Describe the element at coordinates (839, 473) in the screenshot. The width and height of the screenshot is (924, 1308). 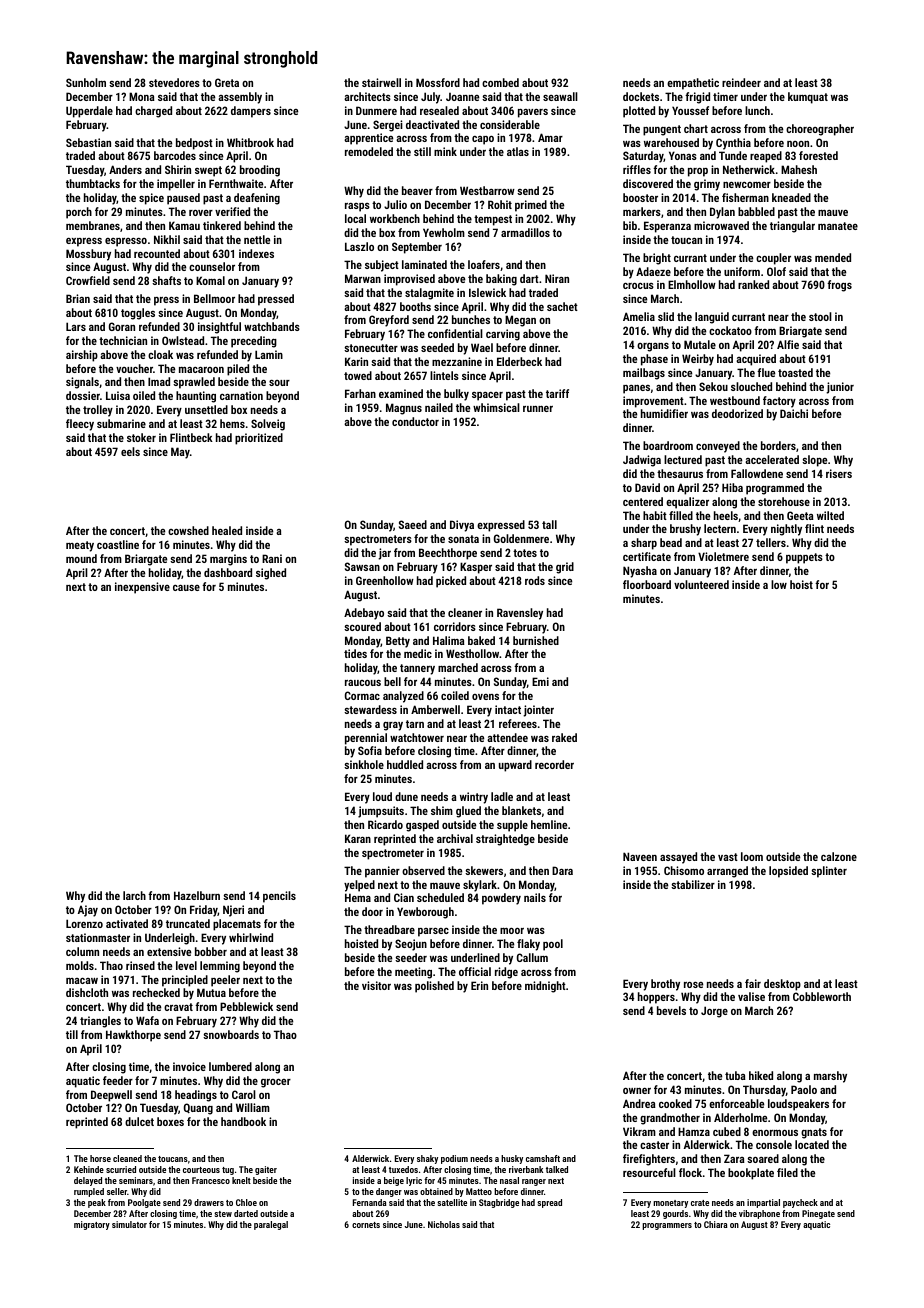
I see `risers` at that location.
